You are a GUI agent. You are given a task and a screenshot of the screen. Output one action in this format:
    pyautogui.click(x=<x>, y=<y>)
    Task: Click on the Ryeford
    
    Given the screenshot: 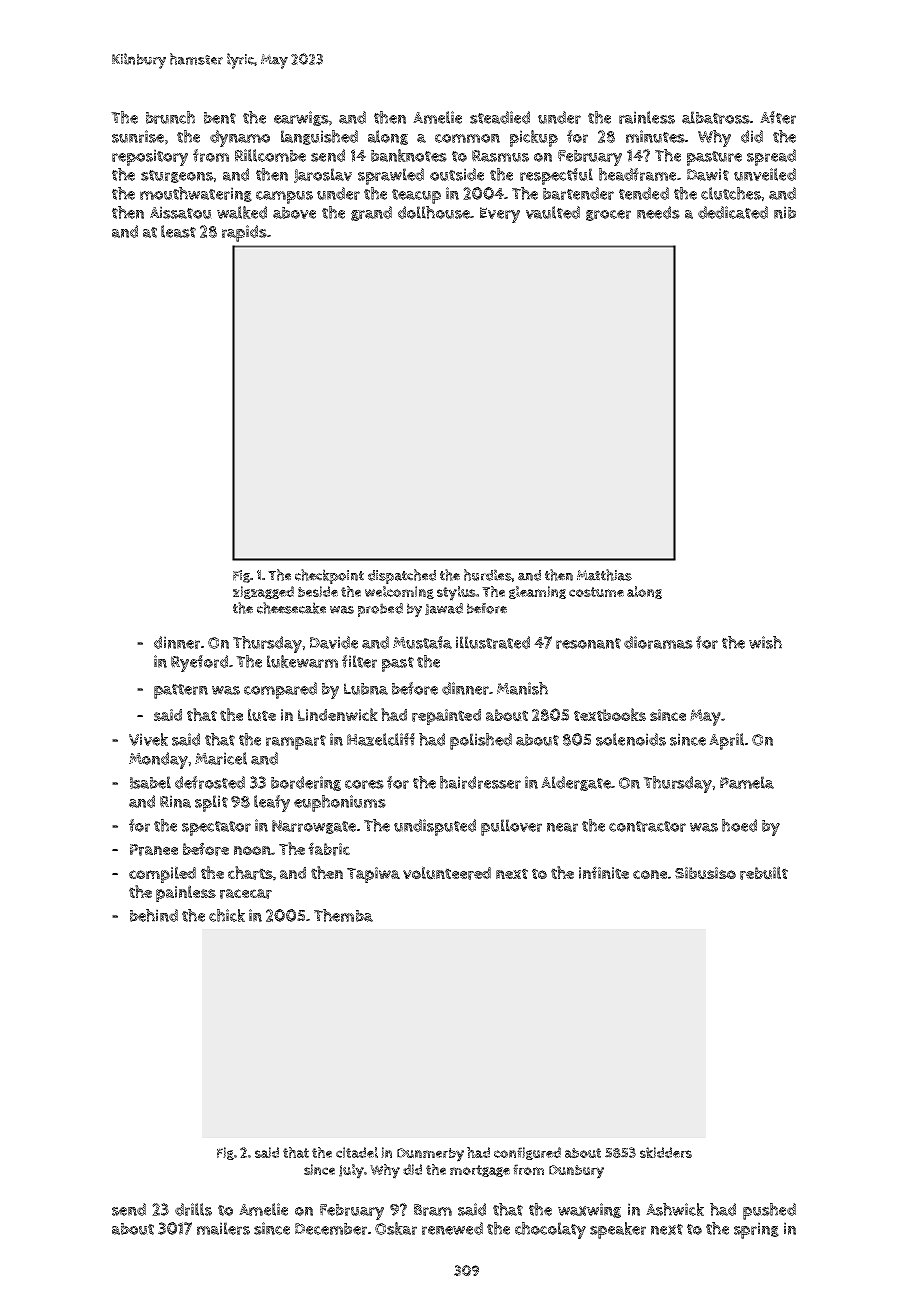 What is the action you would take?
    pyautogui.click(x=199, y=663)
